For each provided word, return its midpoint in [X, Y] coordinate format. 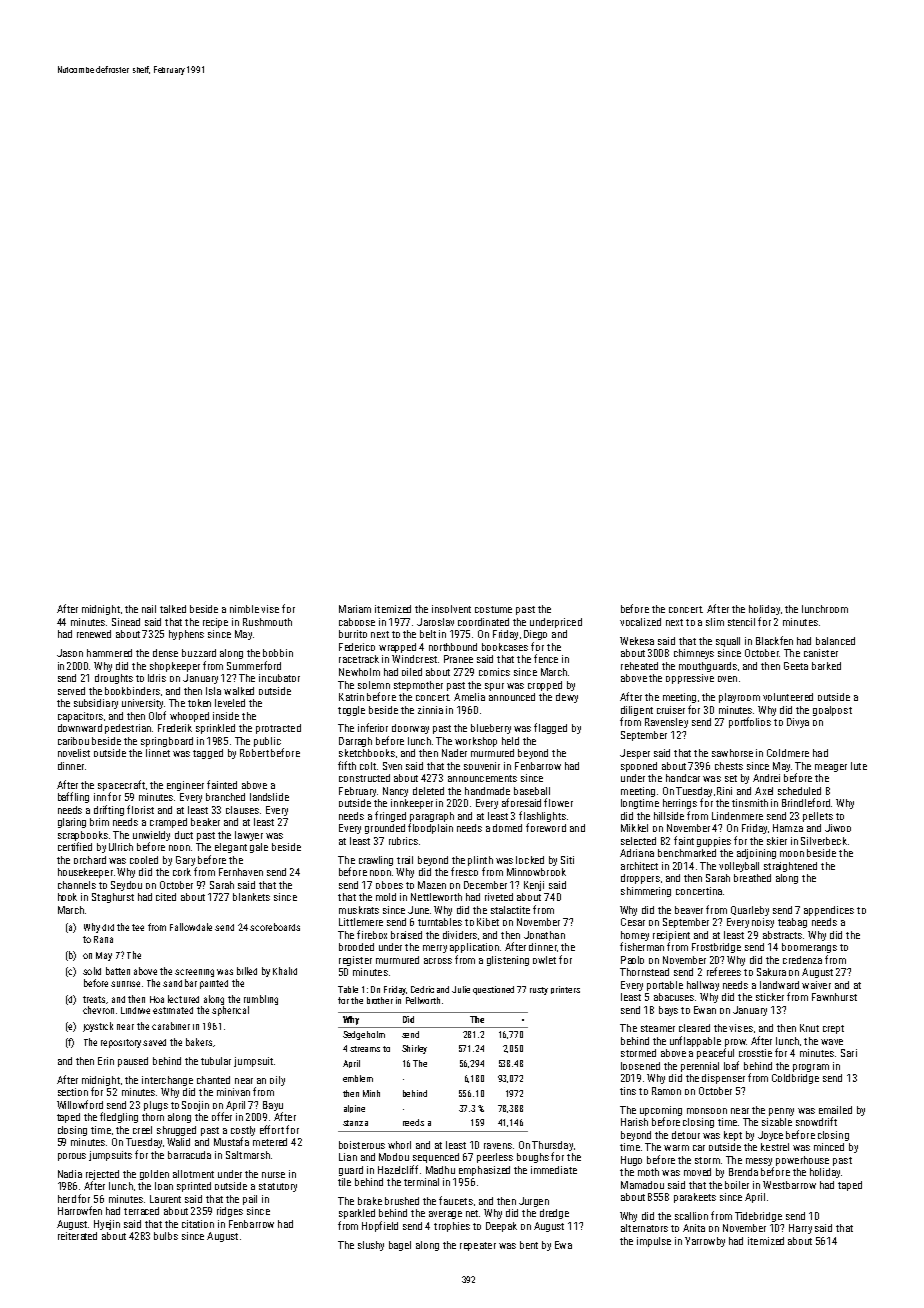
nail [149, 609]
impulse [654, 1242]
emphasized [484, 1171]
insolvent [451, 609]
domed [507, 828]
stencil [741, 622]
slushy [371, 1246]
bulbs [166, 1236]
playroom [739, 698]
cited [166, 897]
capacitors [80, 717]
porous [72, 1157]
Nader [454, 753]
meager [831, 768]
